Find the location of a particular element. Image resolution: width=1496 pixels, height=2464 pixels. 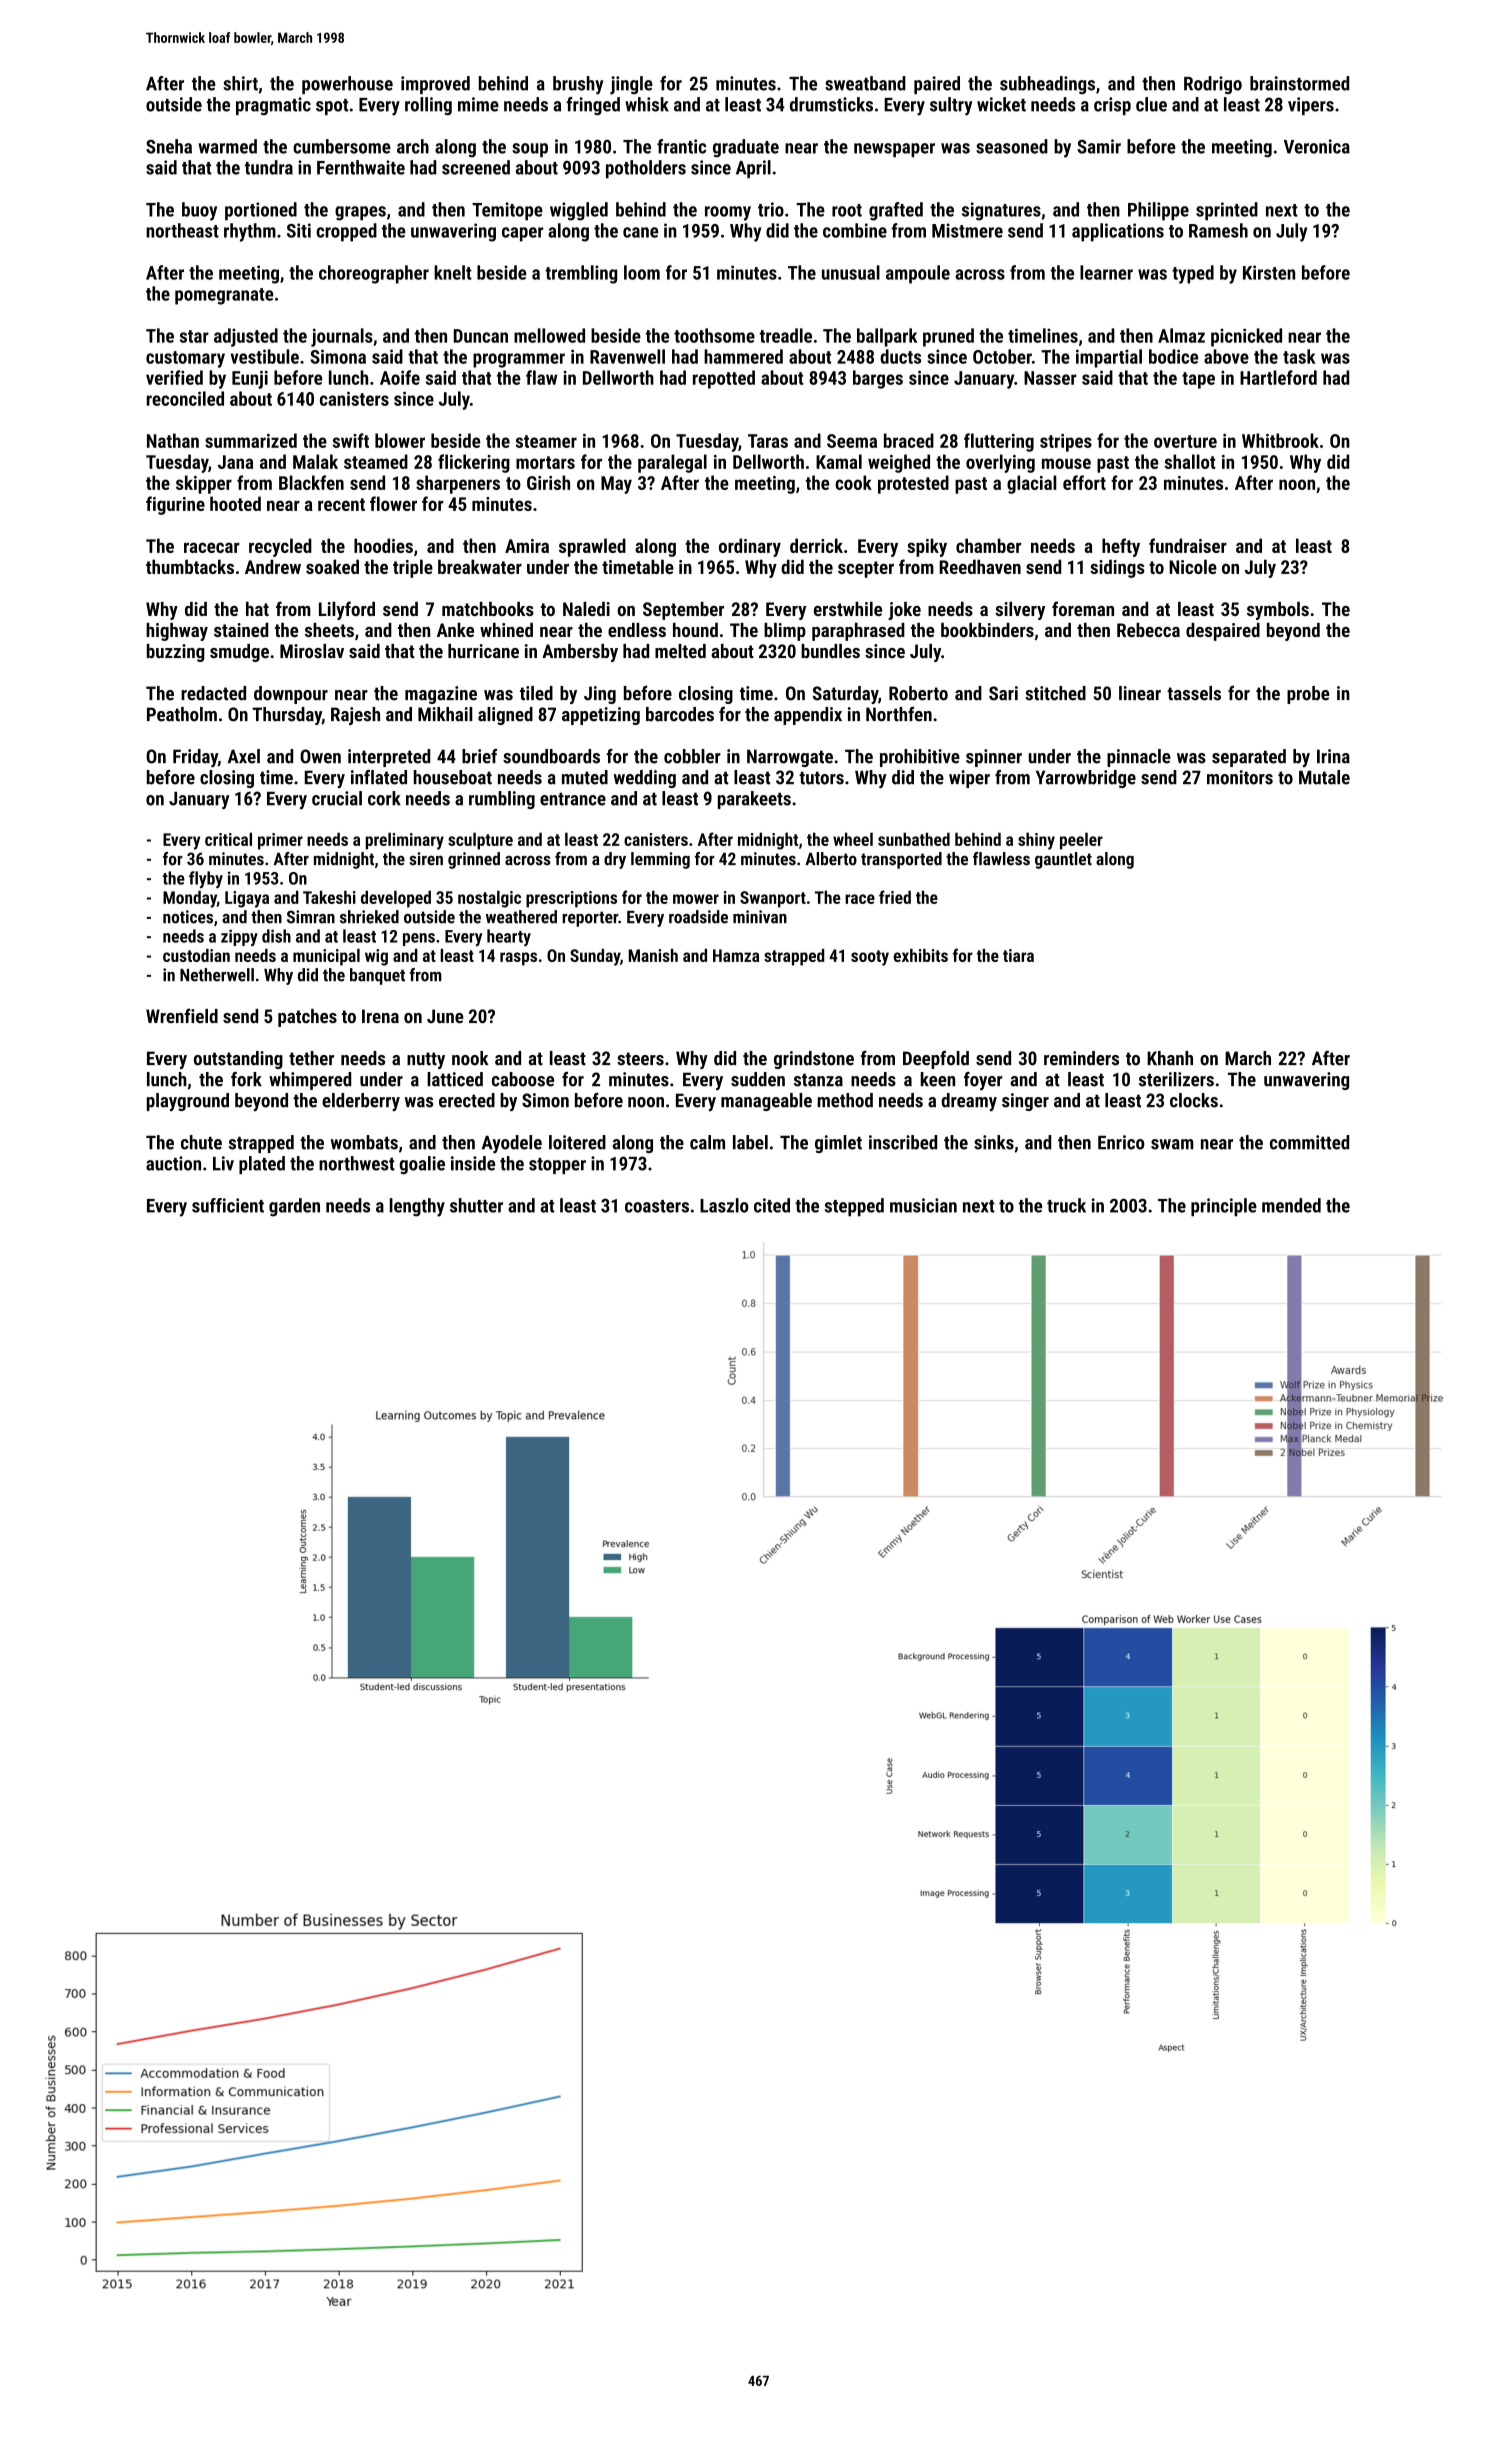

summarized is located at coordinates (251, 440).
